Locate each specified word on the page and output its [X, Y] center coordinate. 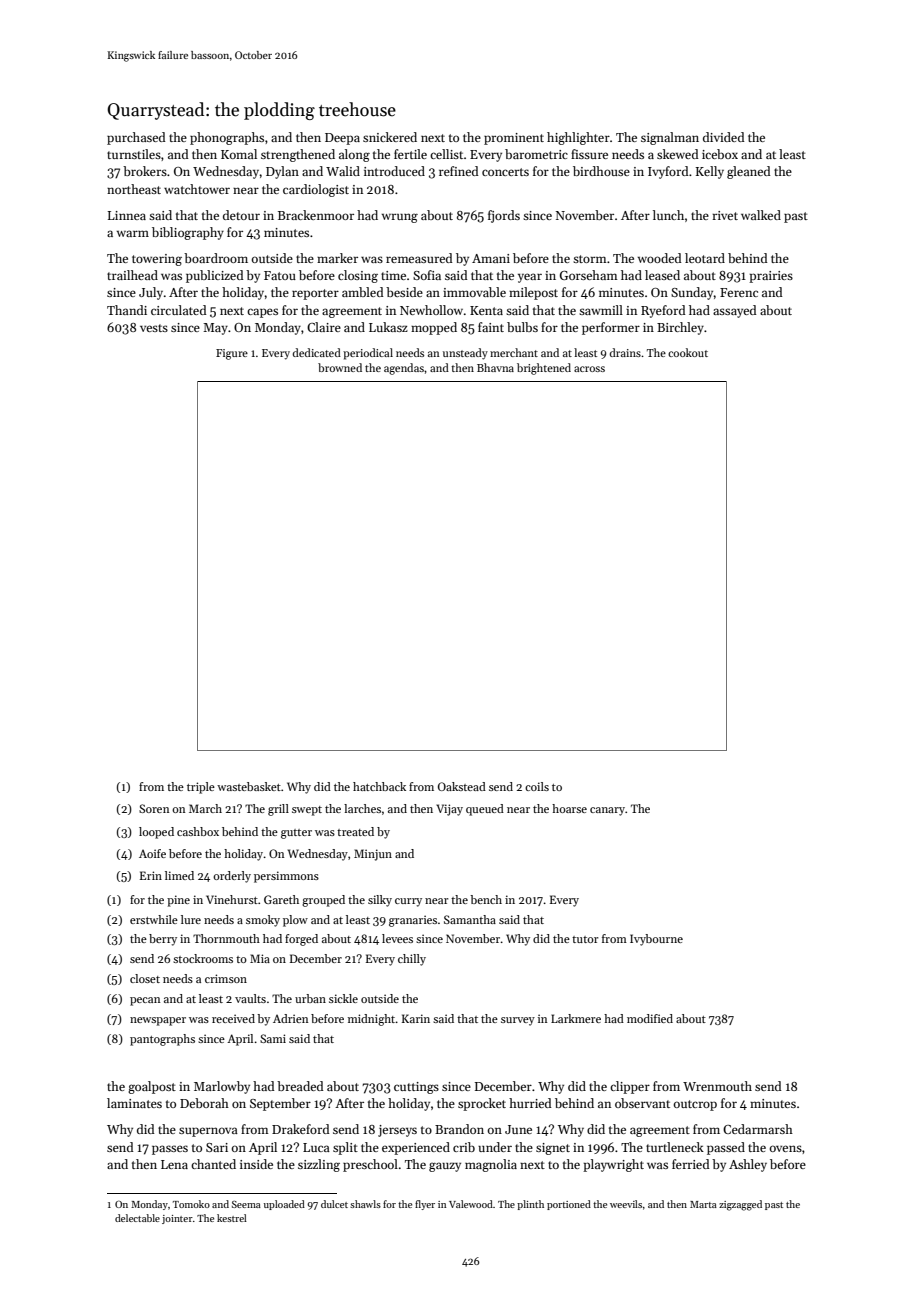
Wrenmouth [717, 1086]
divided [724, 137]
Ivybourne [656, 940]
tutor [585, 939]
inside [256, 1164]
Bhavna [495, 367]
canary [607, 811]
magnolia [491, 1165]
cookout [688, 352]
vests [154, 328]
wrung [400, 218]
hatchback [379, 786]
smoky [263, 921]
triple [201, 788]
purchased [136, 138]
